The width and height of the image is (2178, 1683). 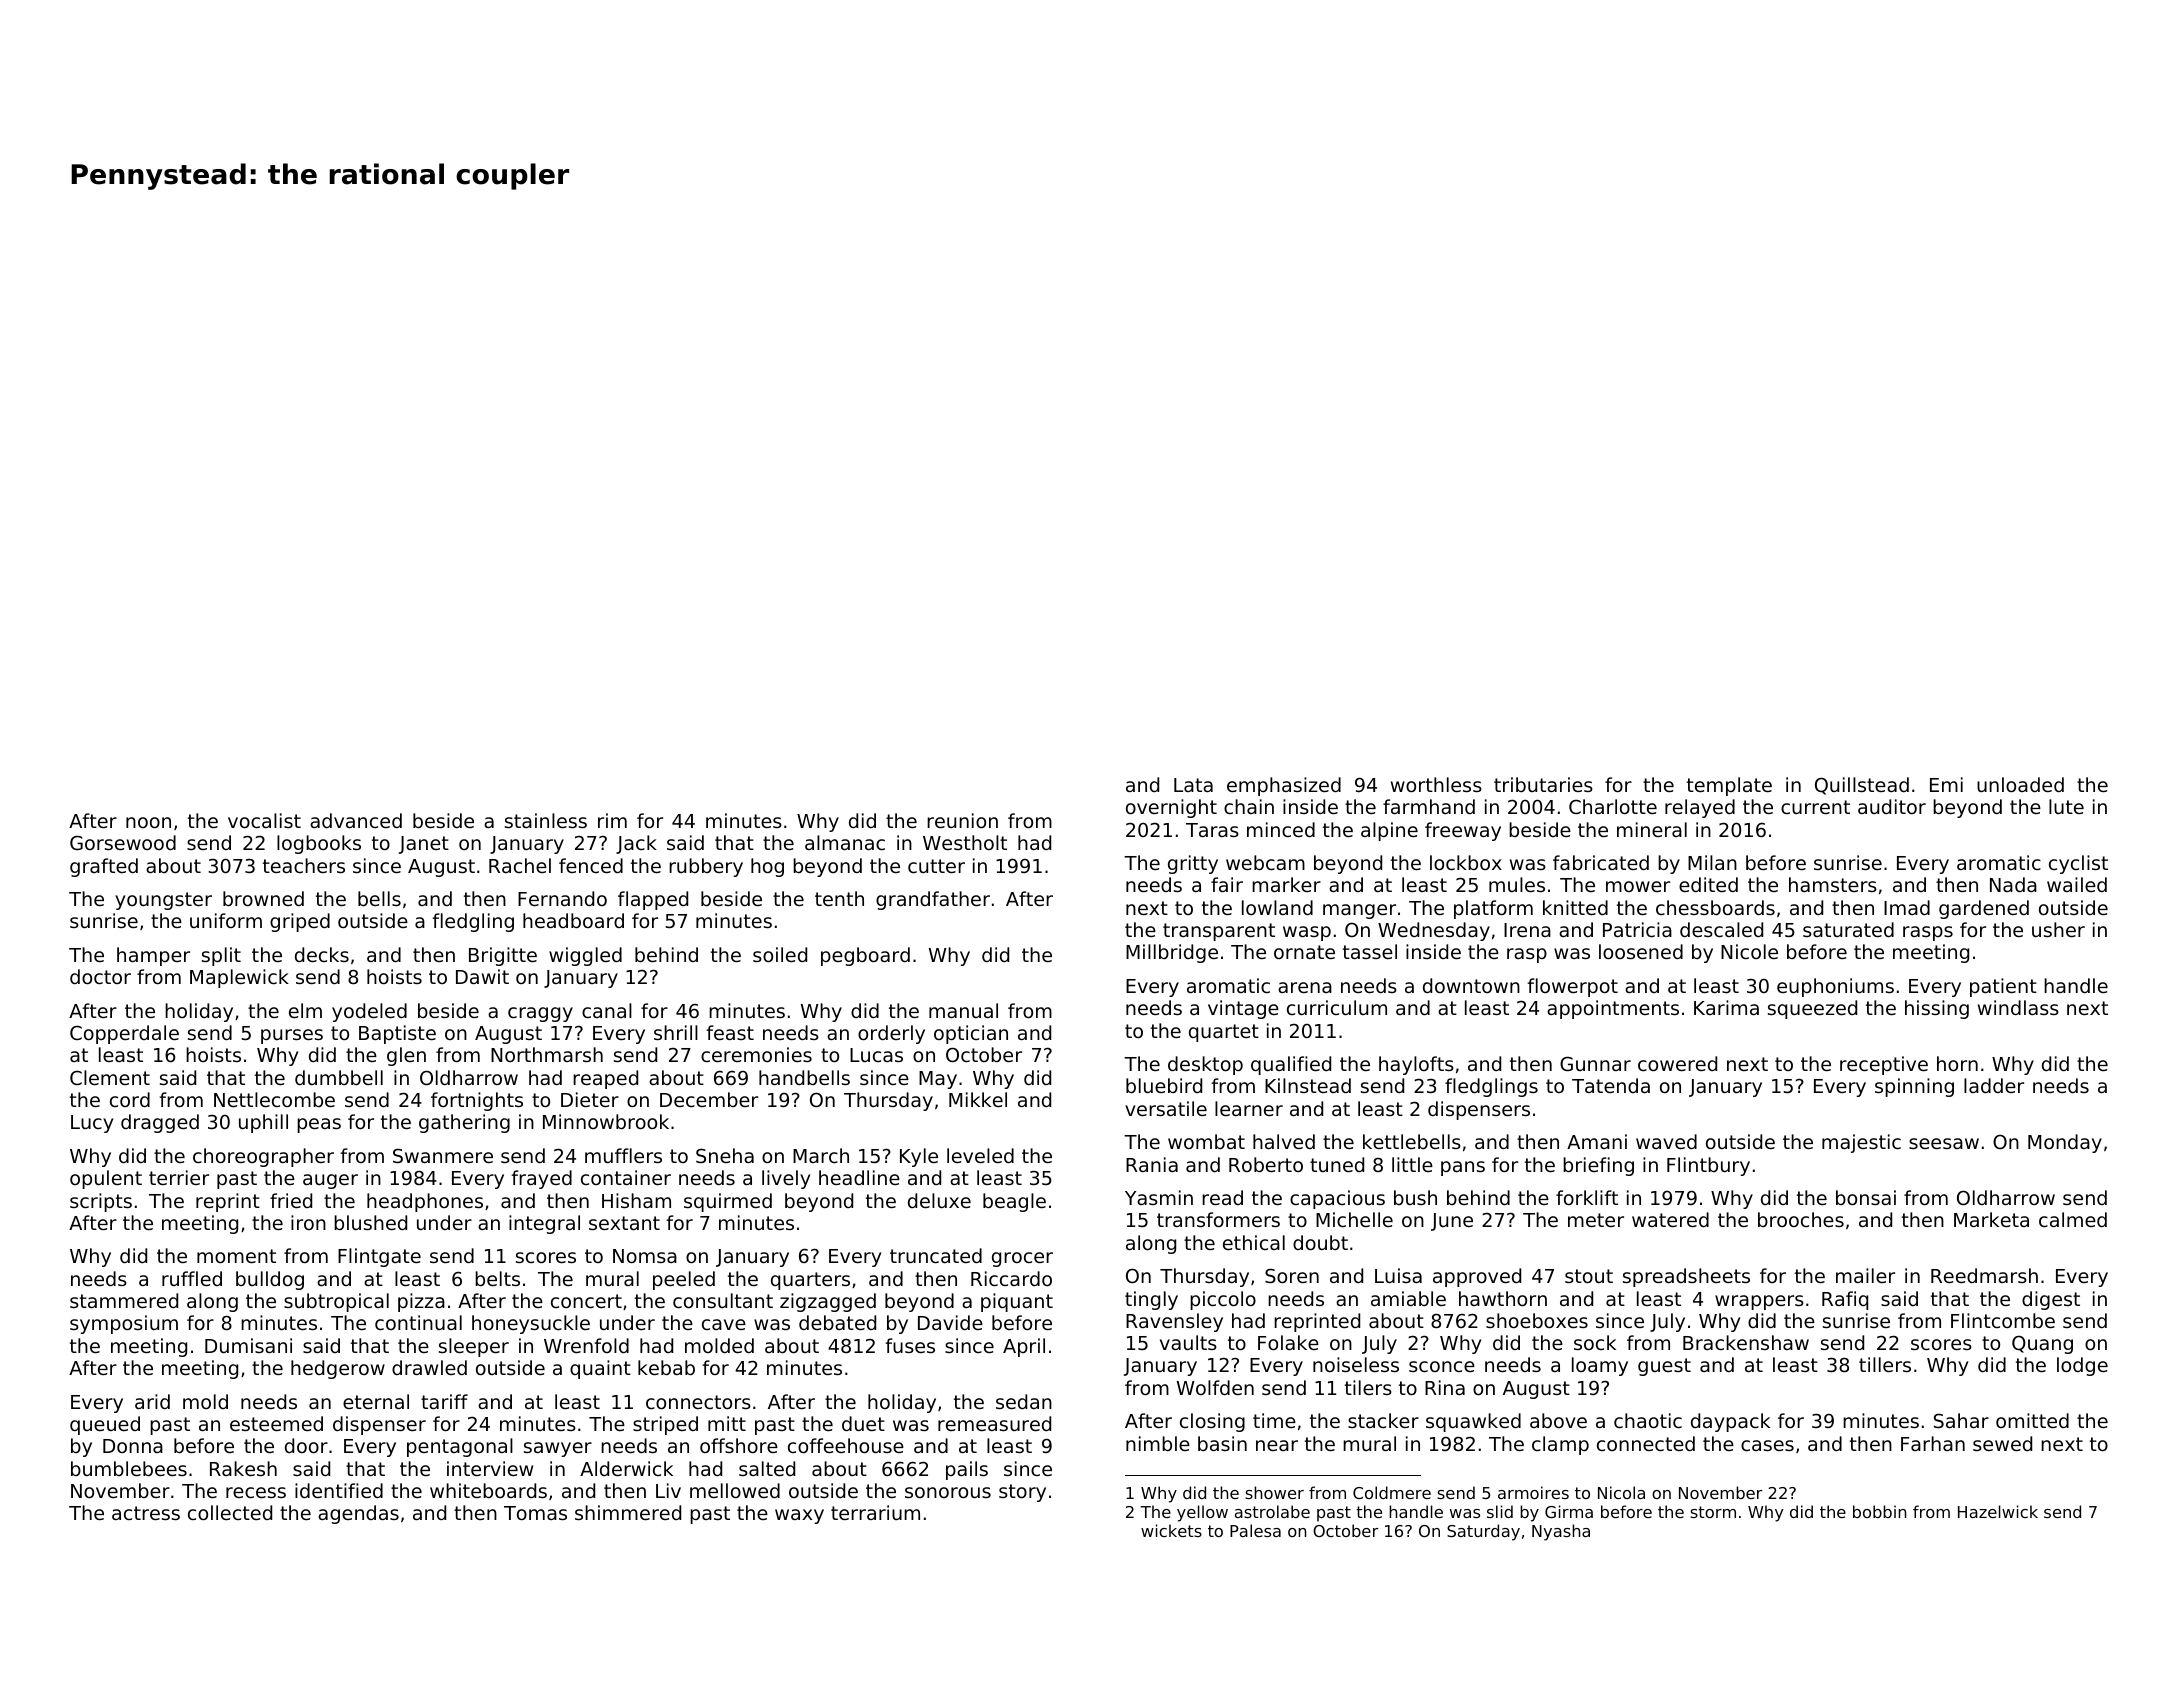 I want to click on receptive, so click(x=1884, y=1065).
